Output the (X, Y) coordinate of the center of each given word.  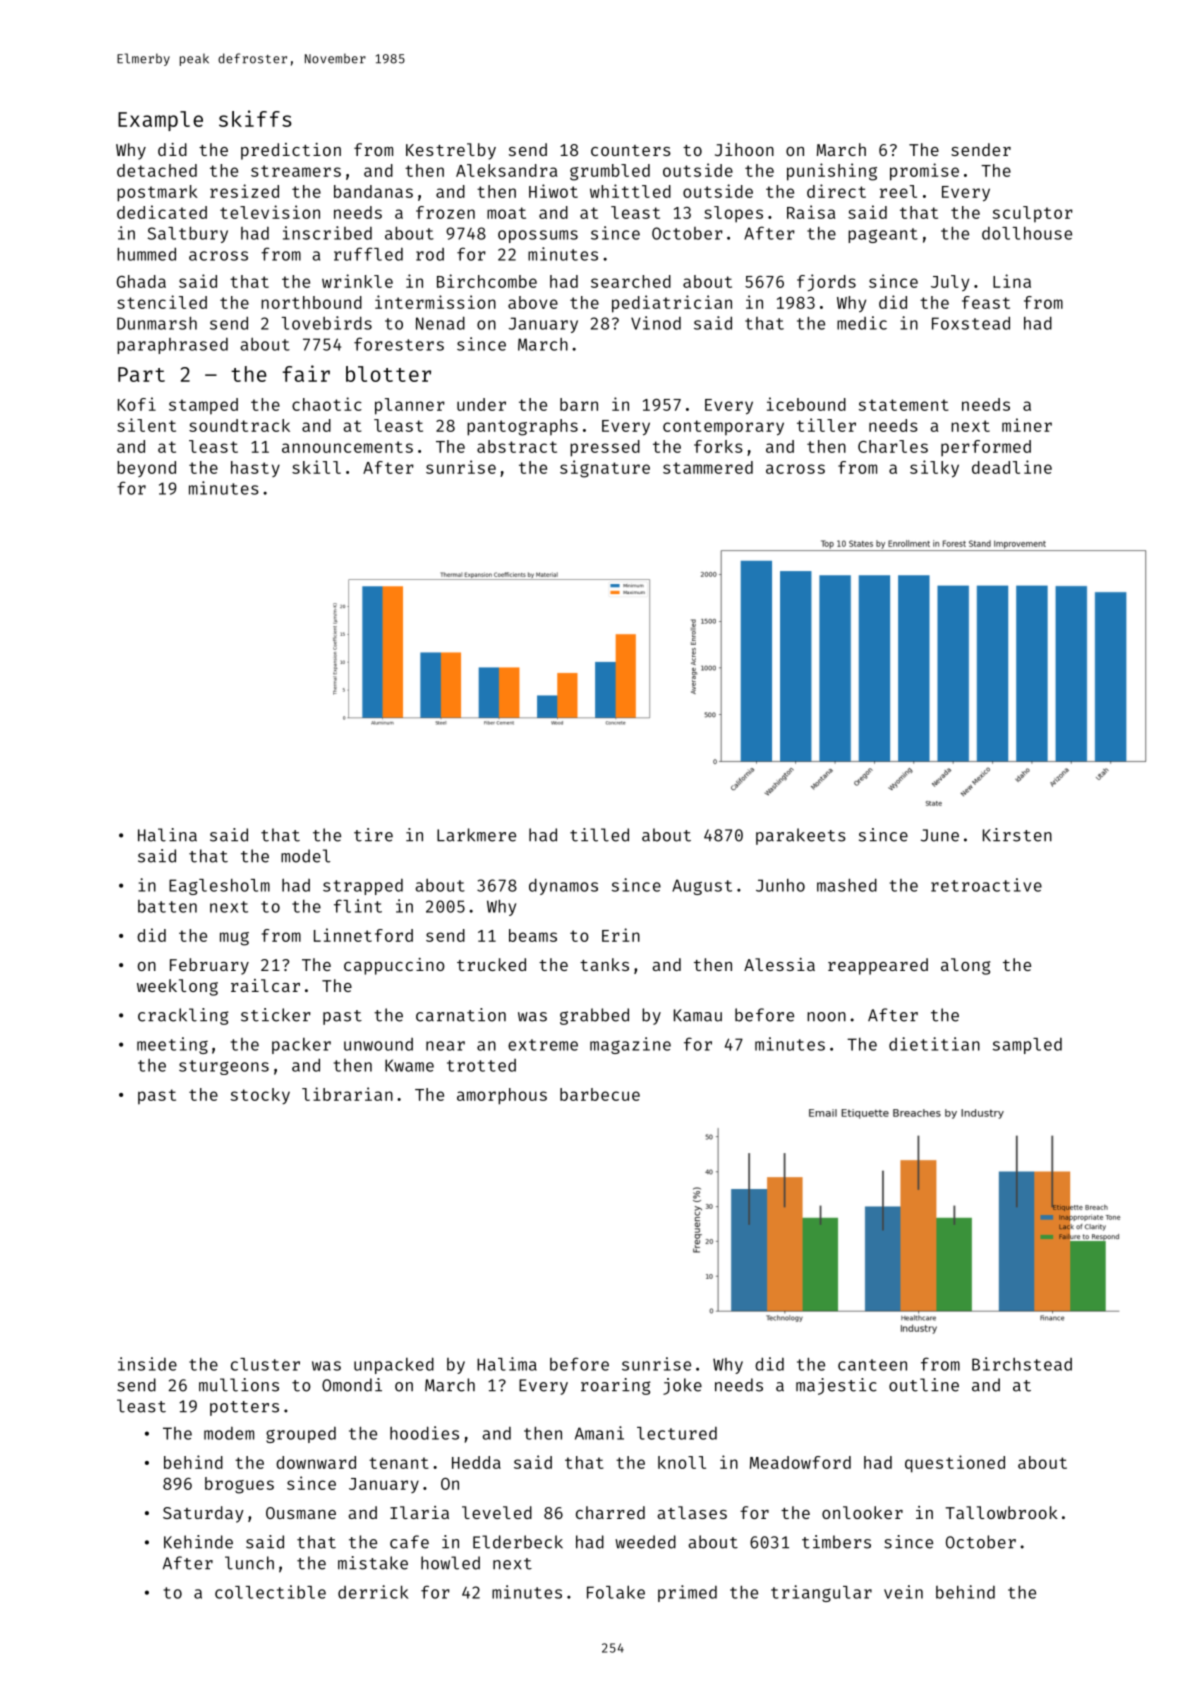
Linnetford (363, 935)
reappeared (878, 966)
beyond (146, 469)
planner (410, 406)
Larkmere (476, 835)
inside (147, 1364)
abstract (517, 446)
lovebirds (327, 323)
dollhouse (1027, 233)
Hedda (476, 1462)
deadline (1012, 467)
